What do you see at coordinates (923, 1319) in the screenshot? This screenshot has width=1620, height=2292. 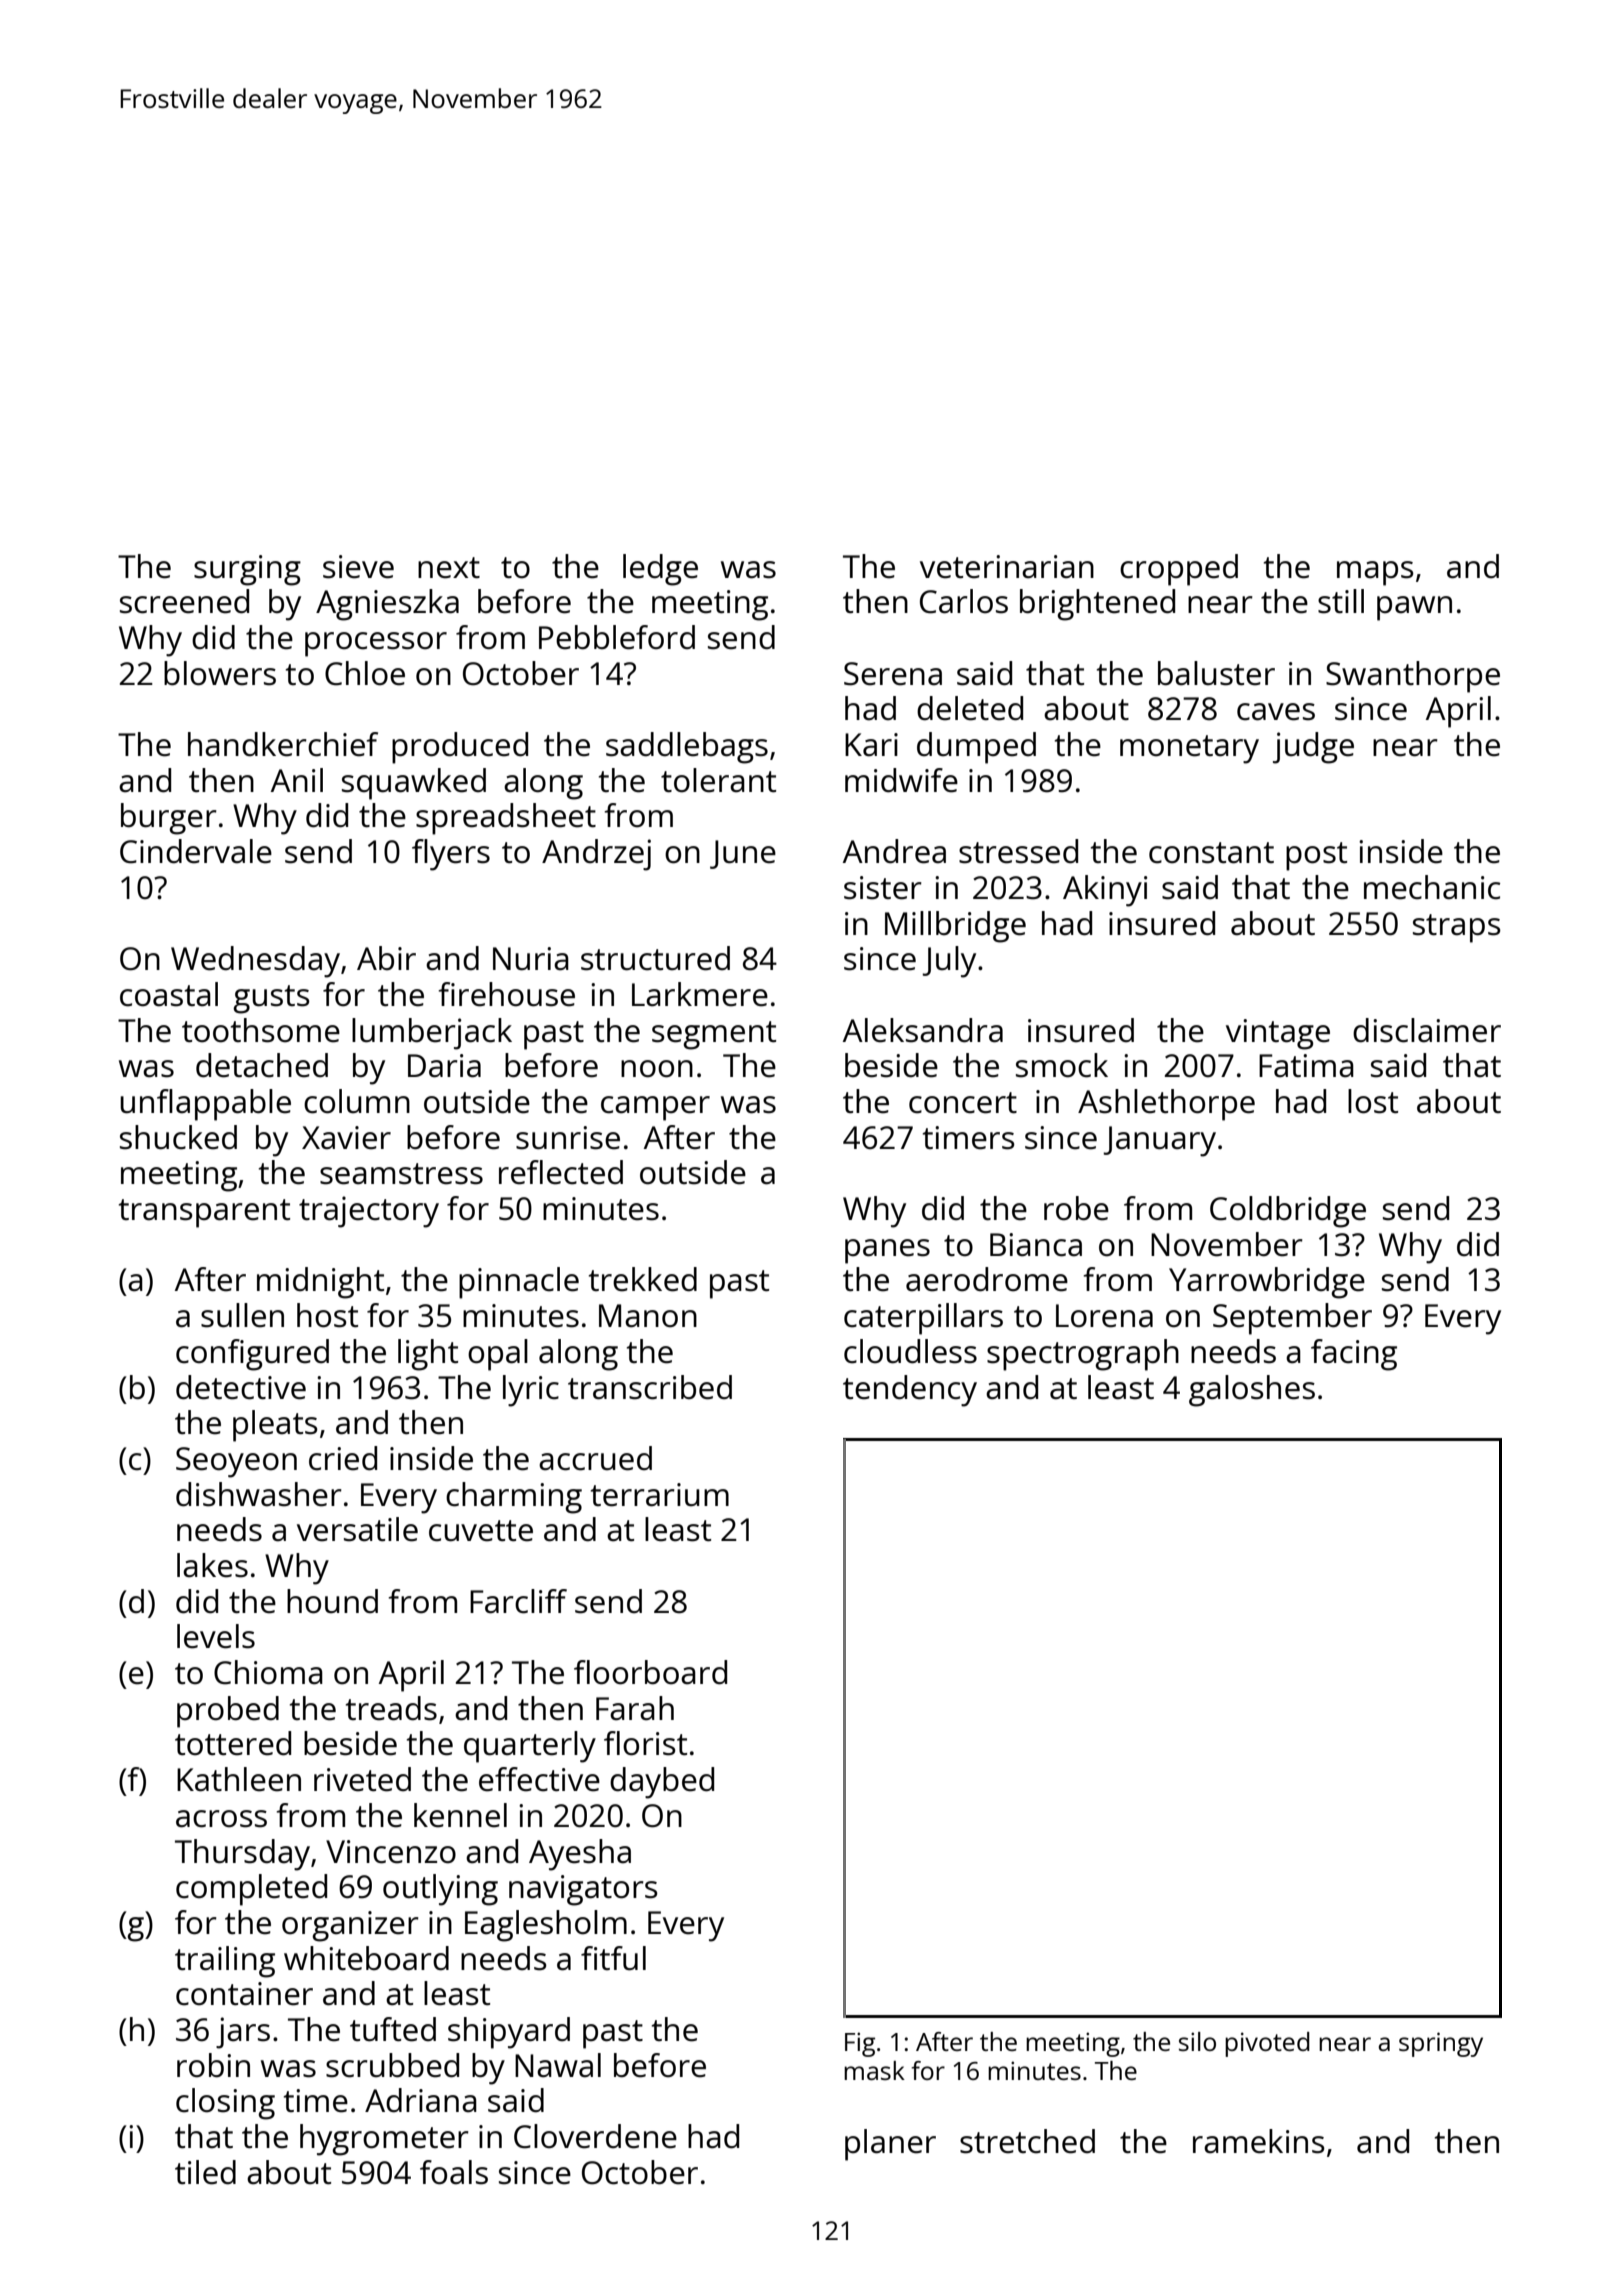 I see `caterpillars` at bounding box center [923, 1319].
